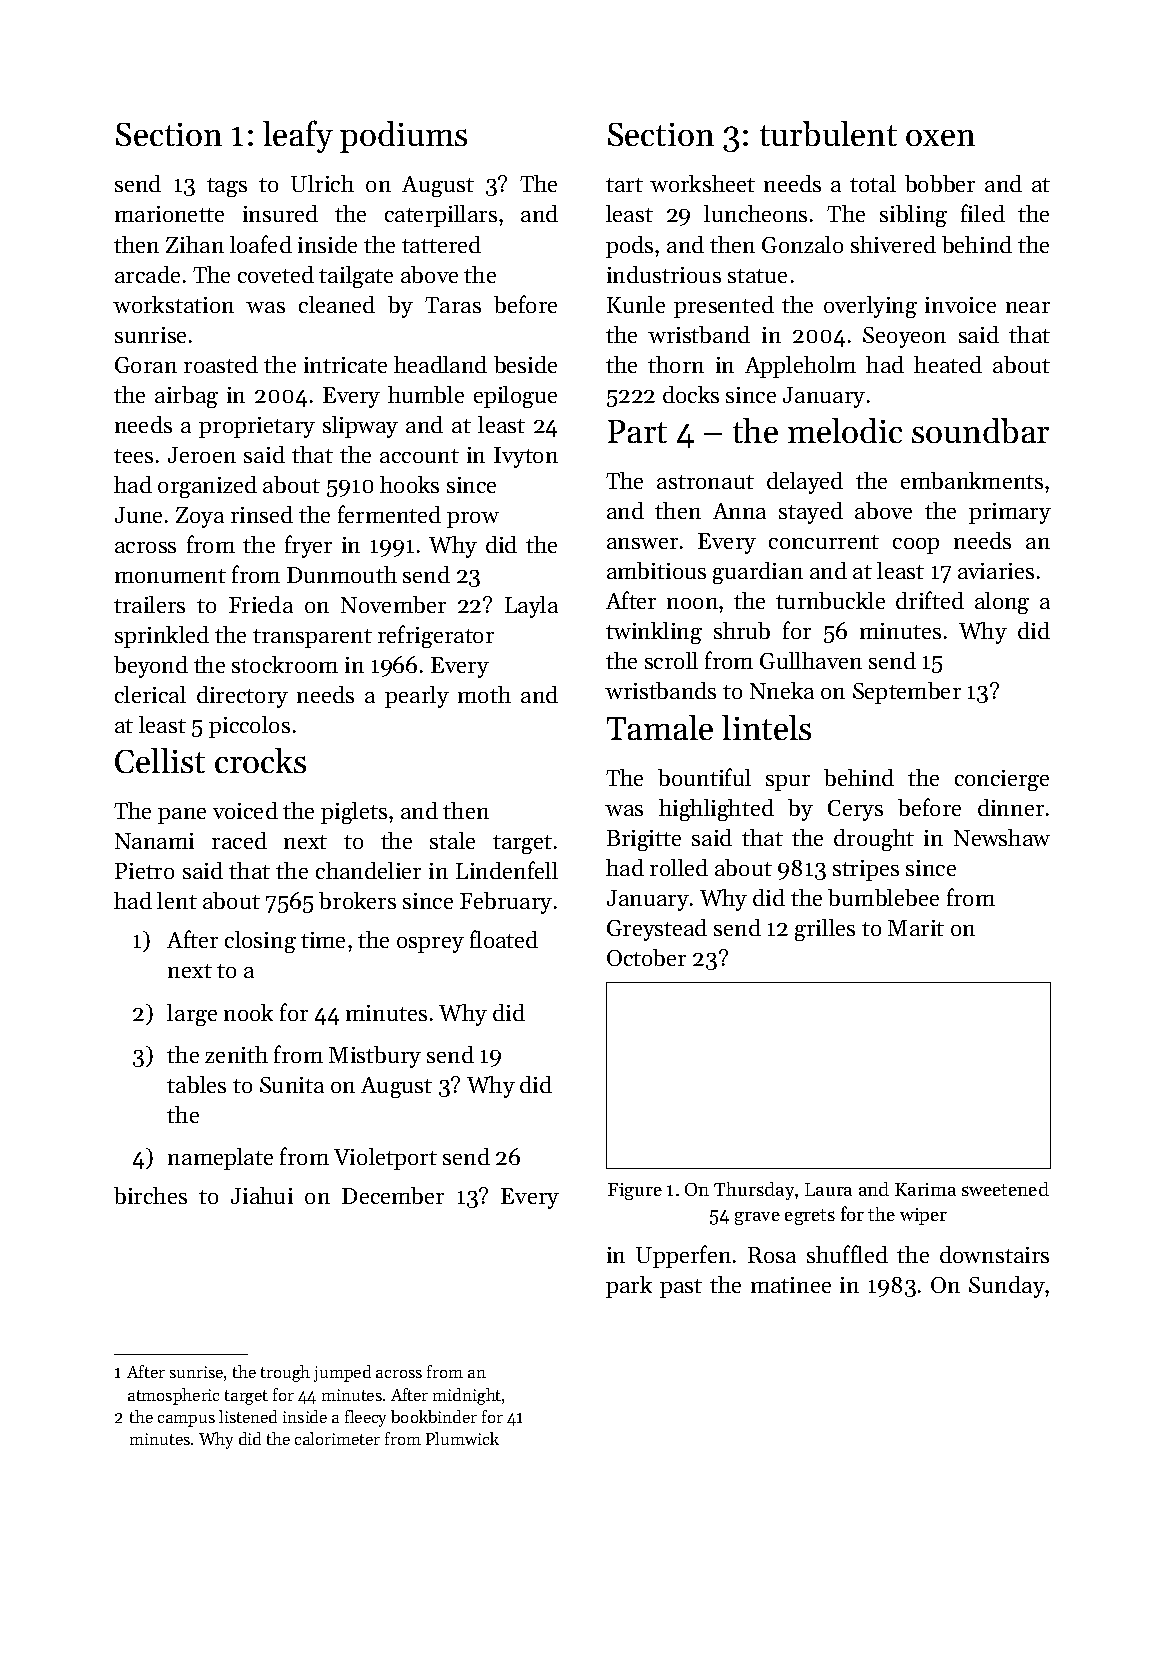 This screenshot has height=1654, width=1165. What do you see at coordinates (629, 1287) in the screenshot?
I see `park` at bounding box center [629, 1287].
